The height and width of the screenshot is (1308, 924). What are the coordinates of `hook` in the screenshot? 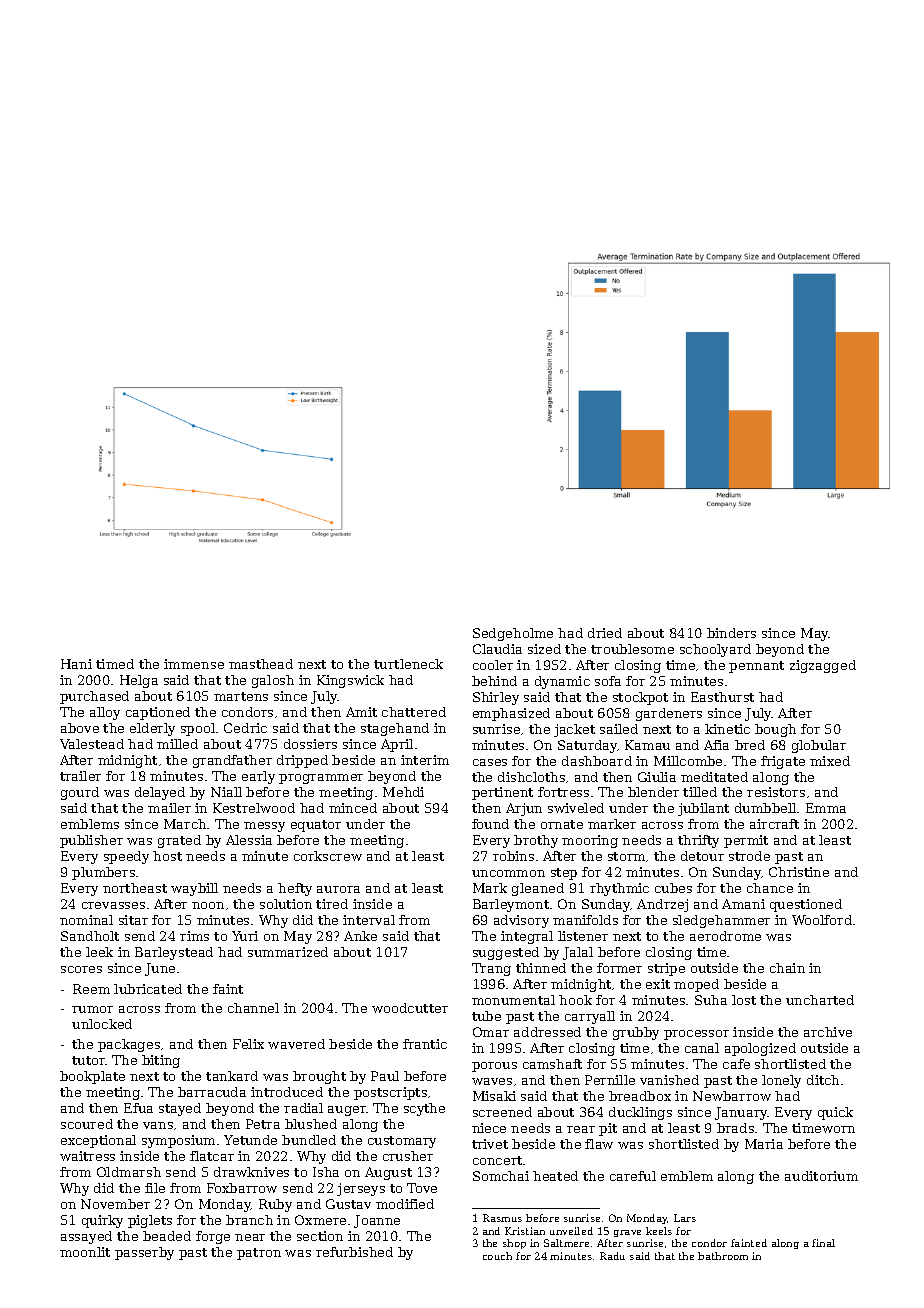 It's located at (575, 1000).
